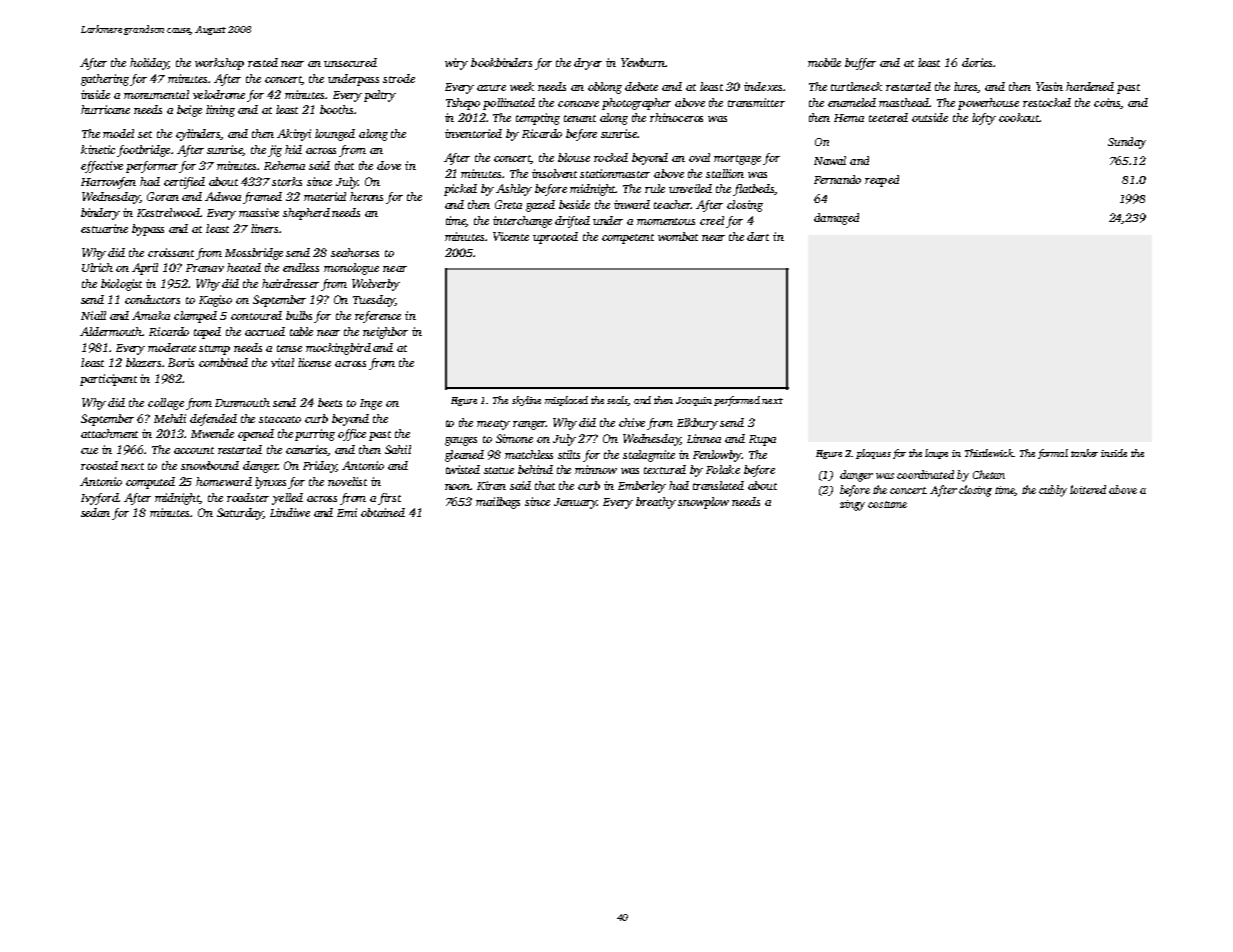 The height and width of the screenshot is (952, 1233). What do you see at coordinates (143, 362) in the screenshot?
I see `blazers` at bounding box center [143, 362].
